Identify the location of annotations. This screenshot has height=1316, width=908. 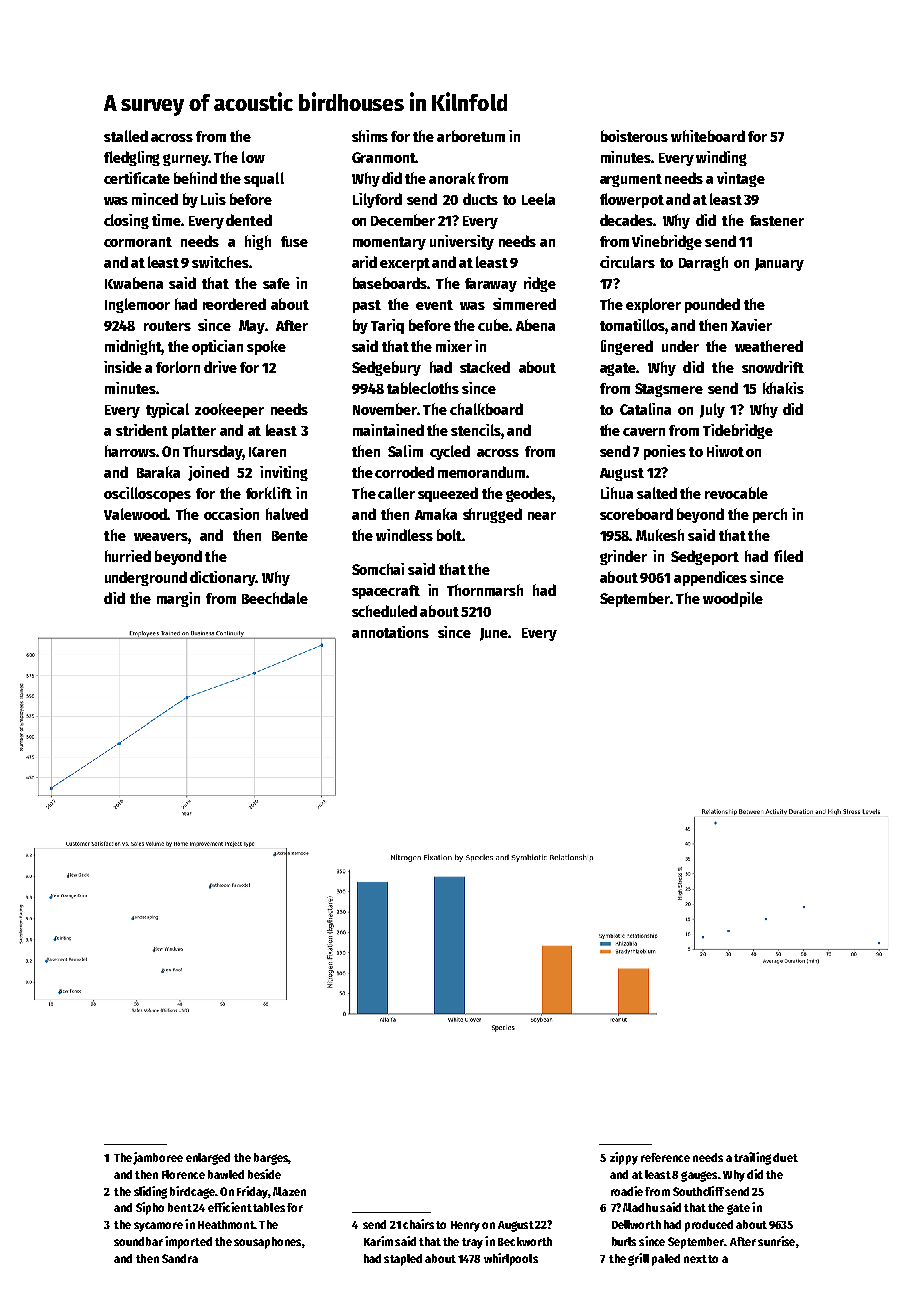
(390, 632).
